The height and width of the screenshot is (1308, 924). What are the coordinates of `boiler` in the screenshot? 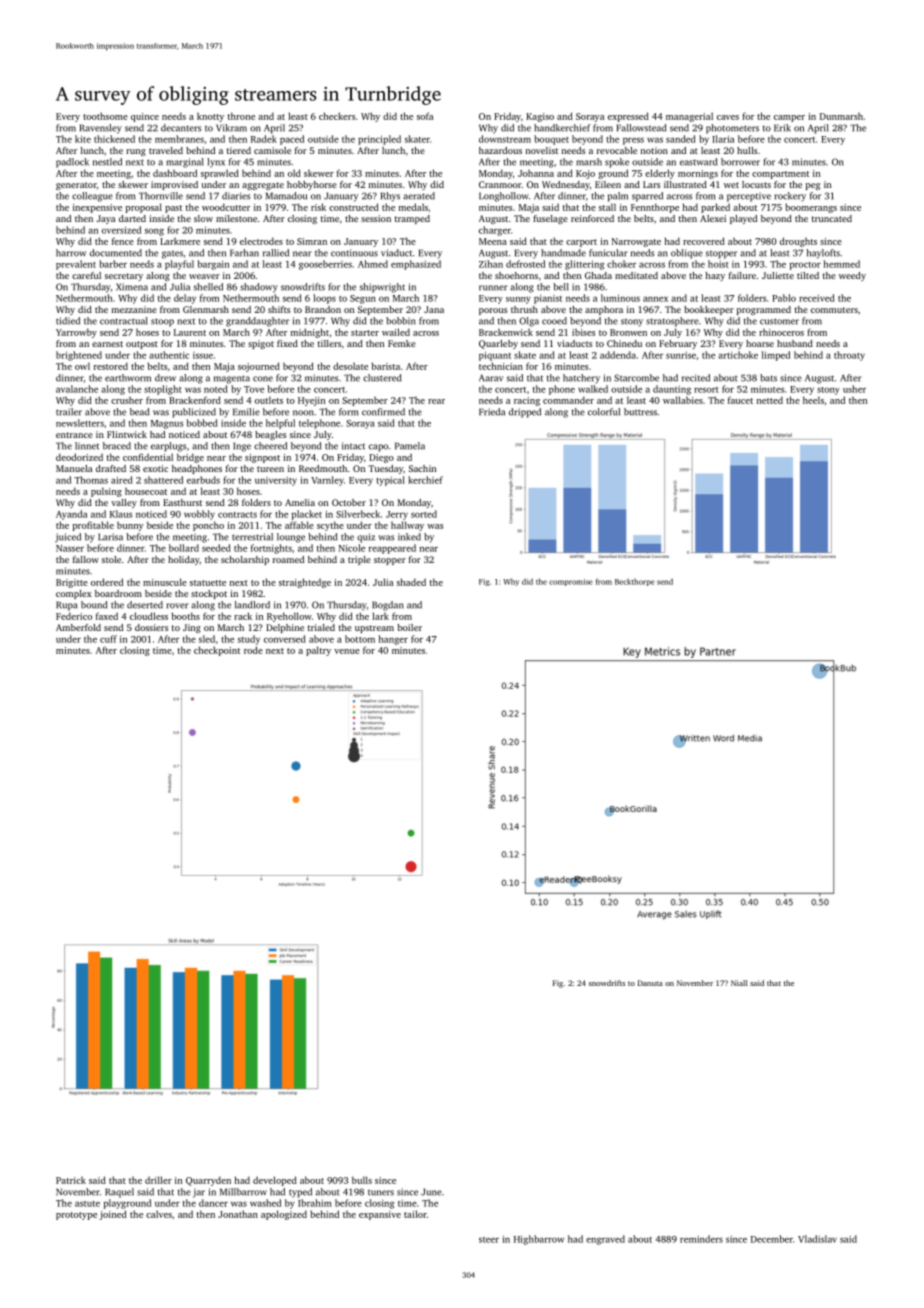 It's located at (409, 627).
